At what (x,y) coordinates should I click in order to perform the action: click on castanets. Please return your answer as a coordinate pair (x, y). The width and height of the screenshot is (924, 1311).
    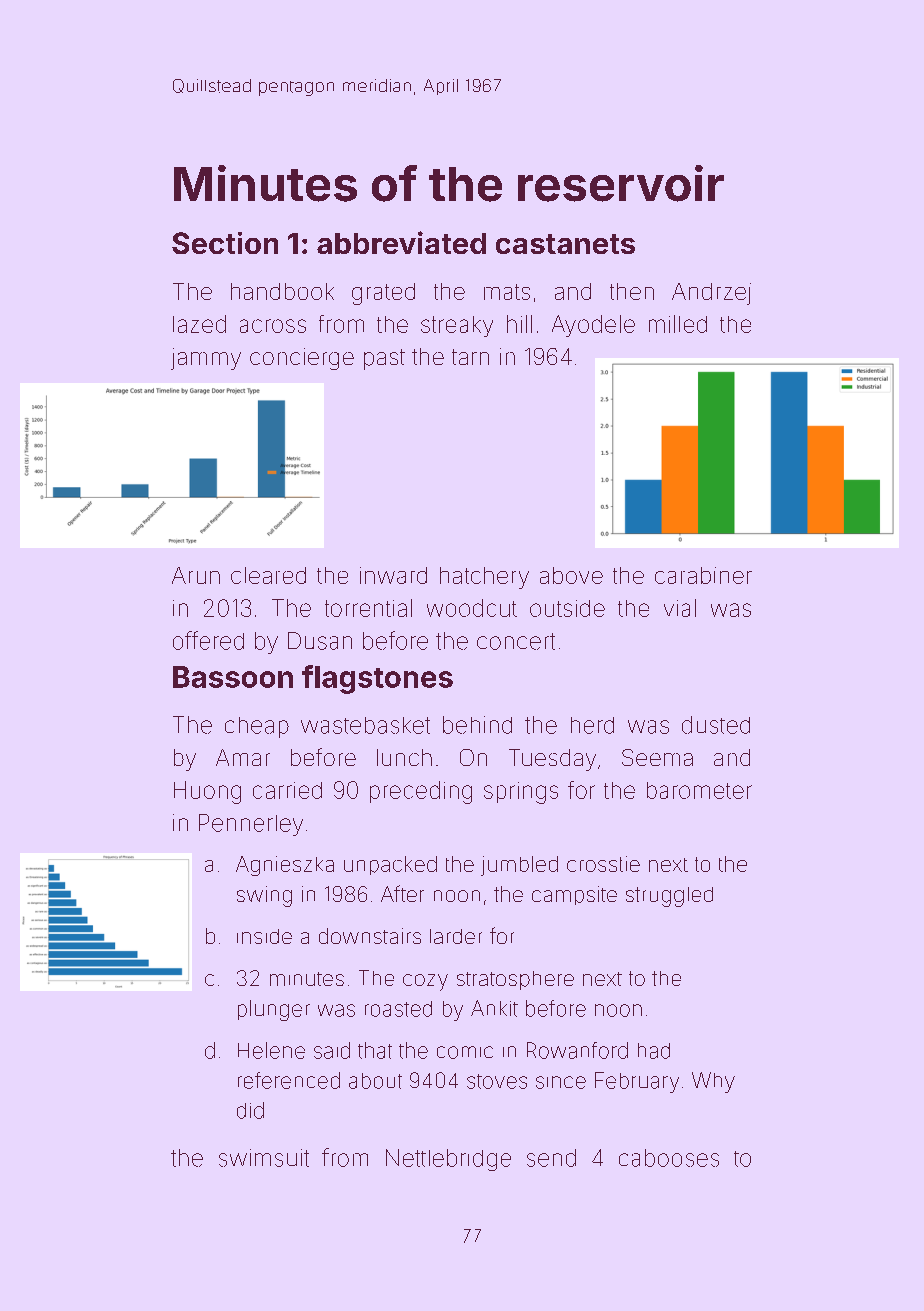
    Looking at the image, I should click on (565, 244).
